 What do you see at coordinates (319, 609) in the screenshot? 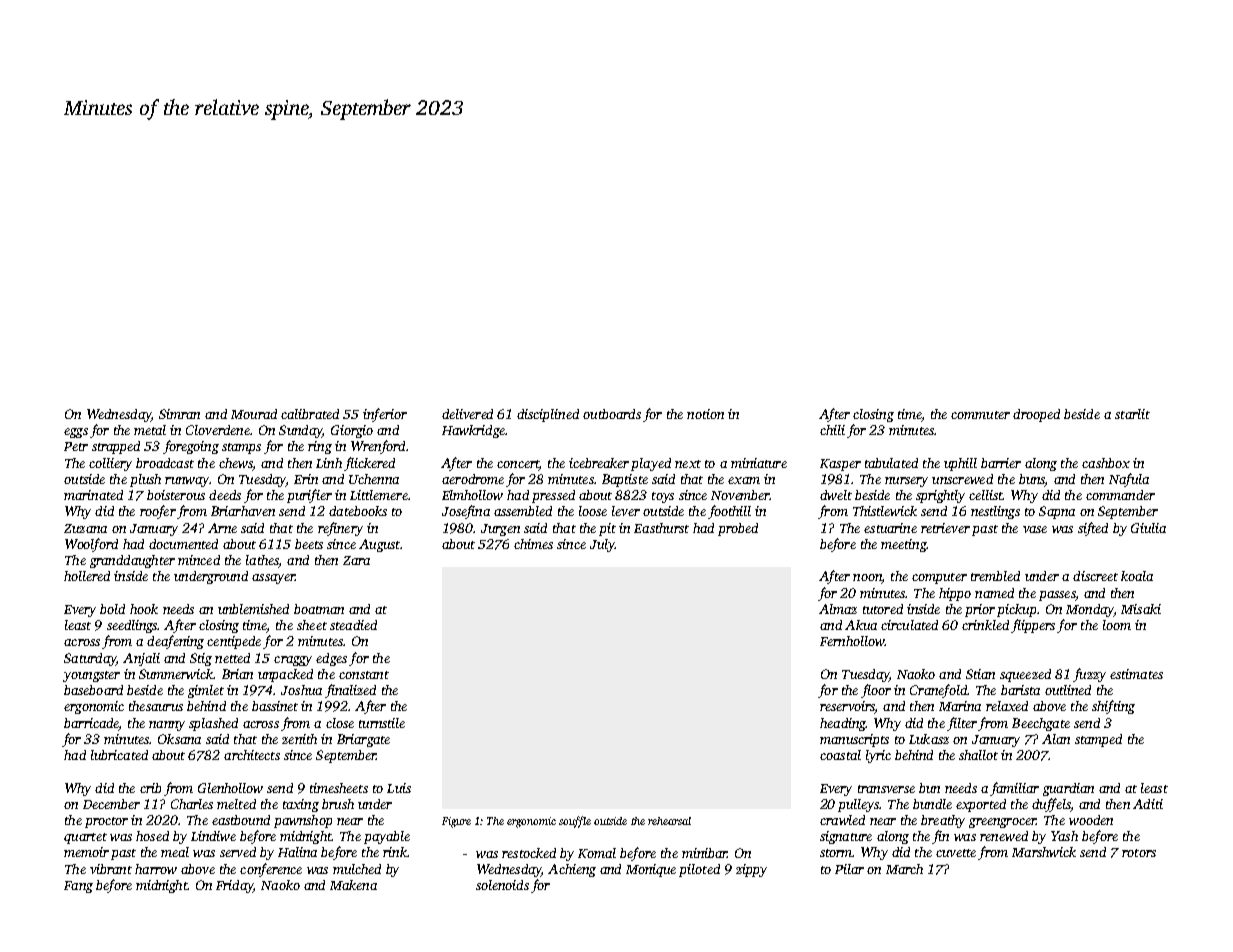
I see `boatman` at bounding box center [319, 609].
